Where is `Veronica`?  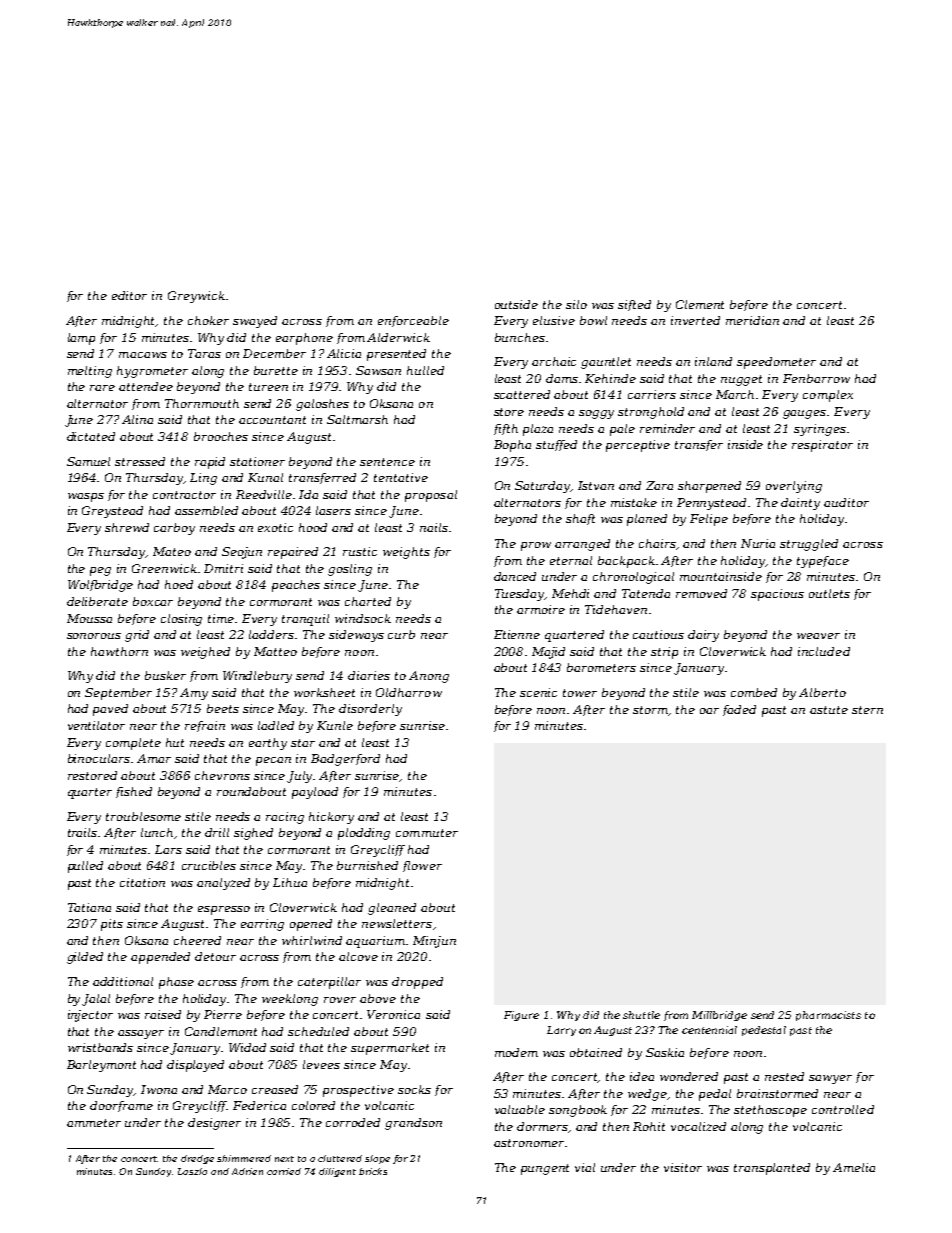 Veronica is located at coordinates (393, 1014).
